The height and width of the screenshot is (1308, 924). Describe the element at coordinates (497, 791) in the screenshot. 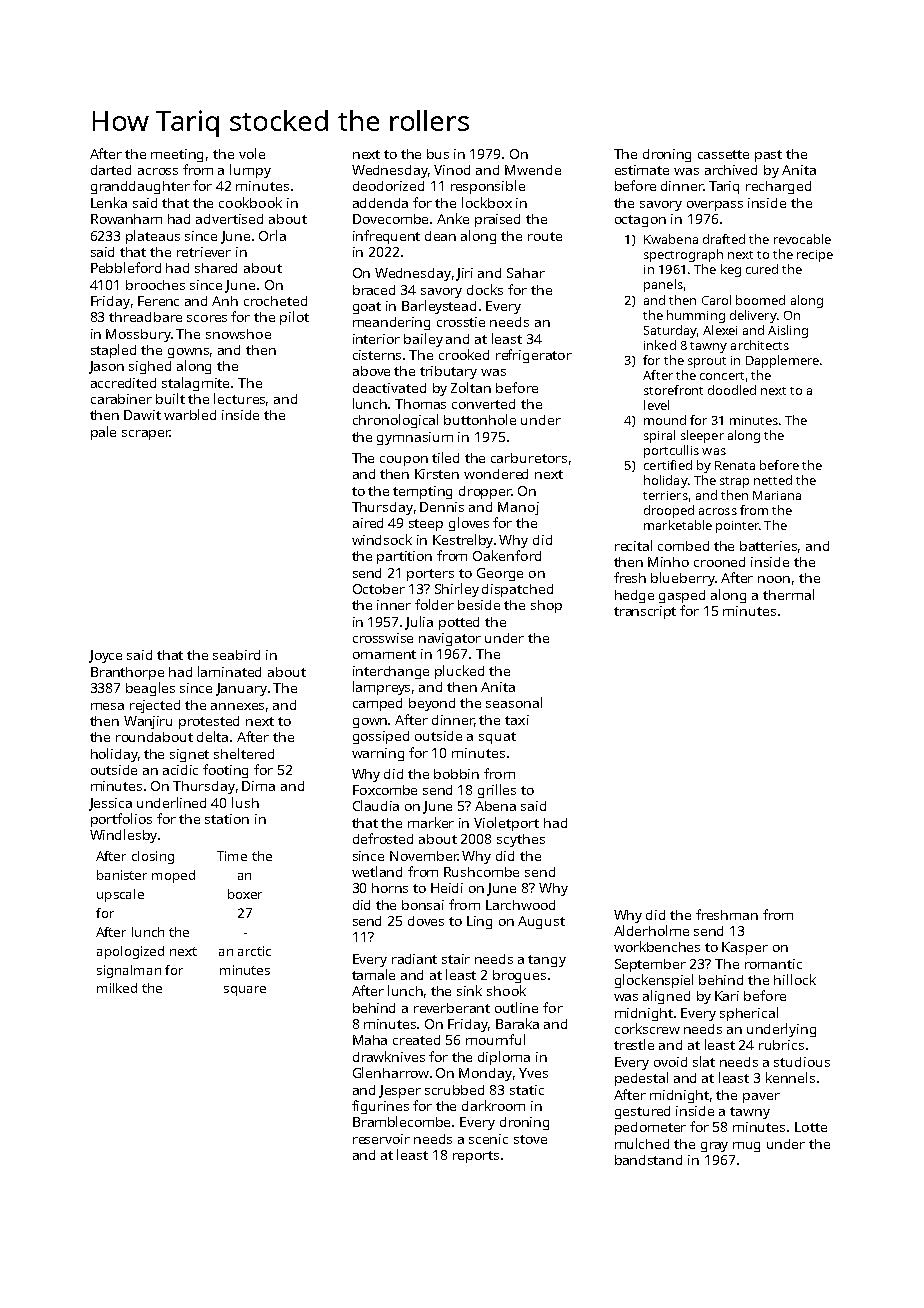

I see `grilles` at that location.
